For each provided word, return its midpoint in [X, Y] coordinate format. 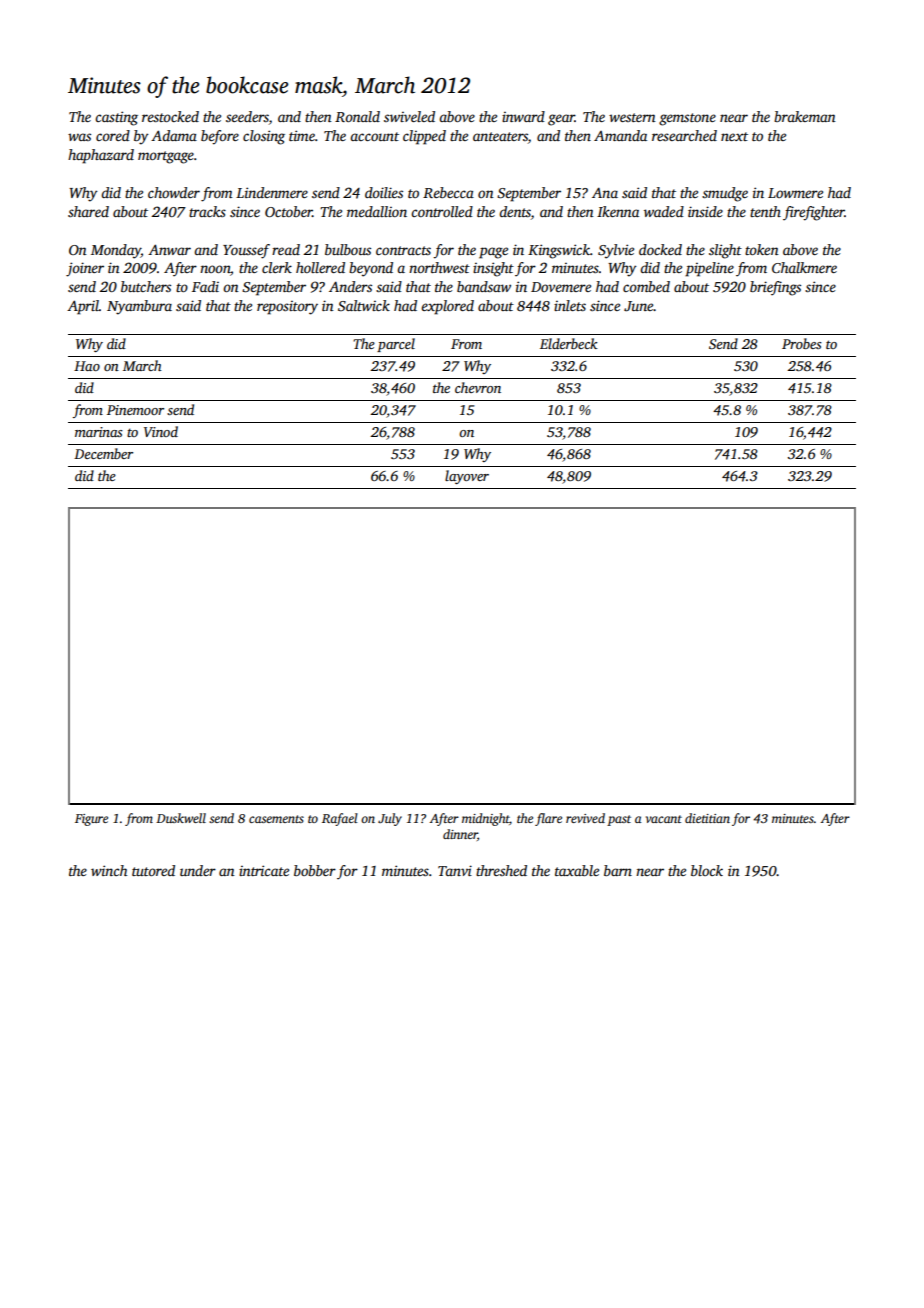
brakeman [805, 116]
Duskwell [181, 818]
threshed [501, 870]
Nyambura [139, 307]
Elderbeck [569, 343]
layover [467, 477]
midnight [485, 819]
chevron [478, 387]
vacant [664, 819]
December [103, 453]
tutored [153, 870]
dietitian [707, 818]
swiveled [409, 116]
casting [116, 118]
